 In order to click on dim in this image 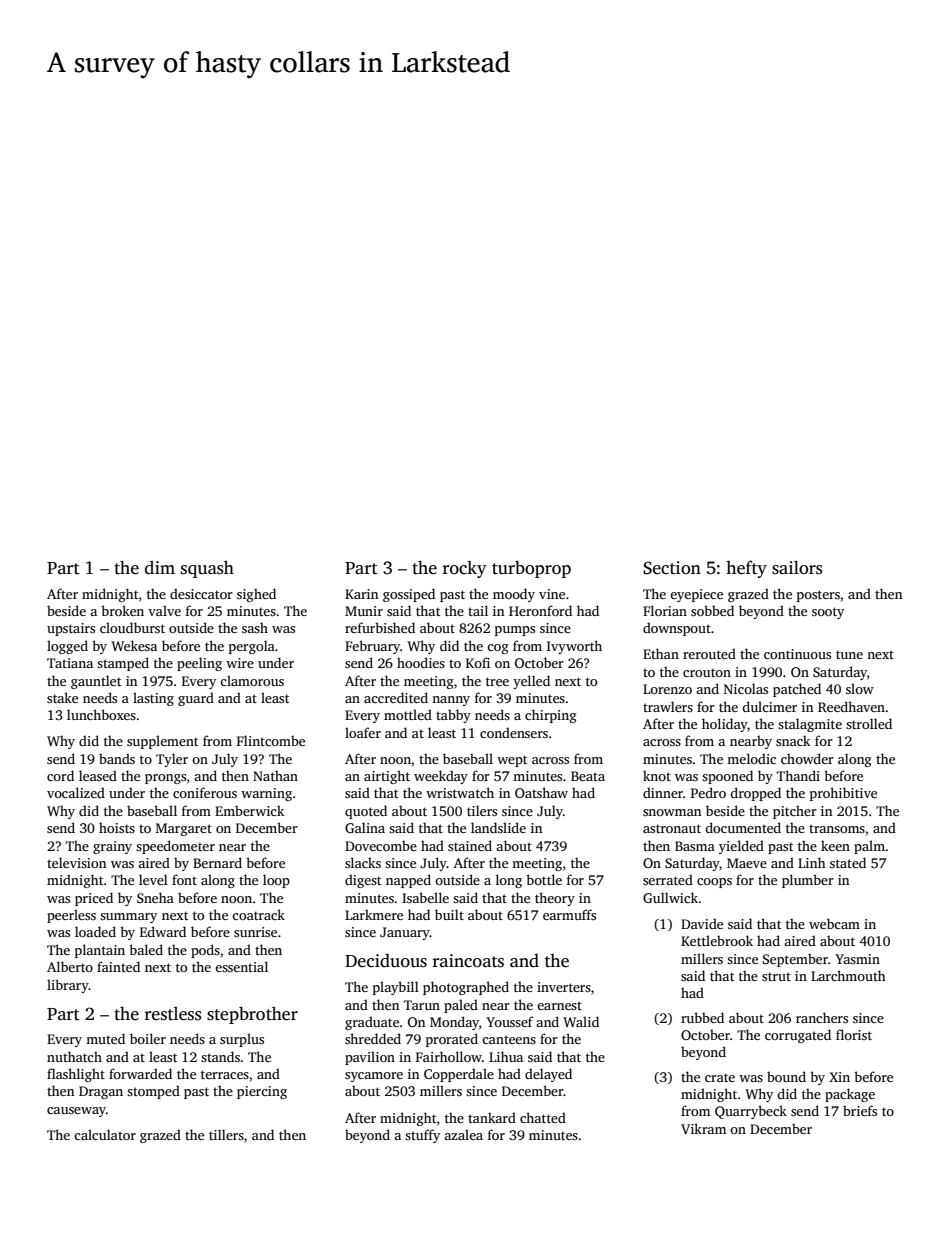, I will do `click(160, 567)`.
